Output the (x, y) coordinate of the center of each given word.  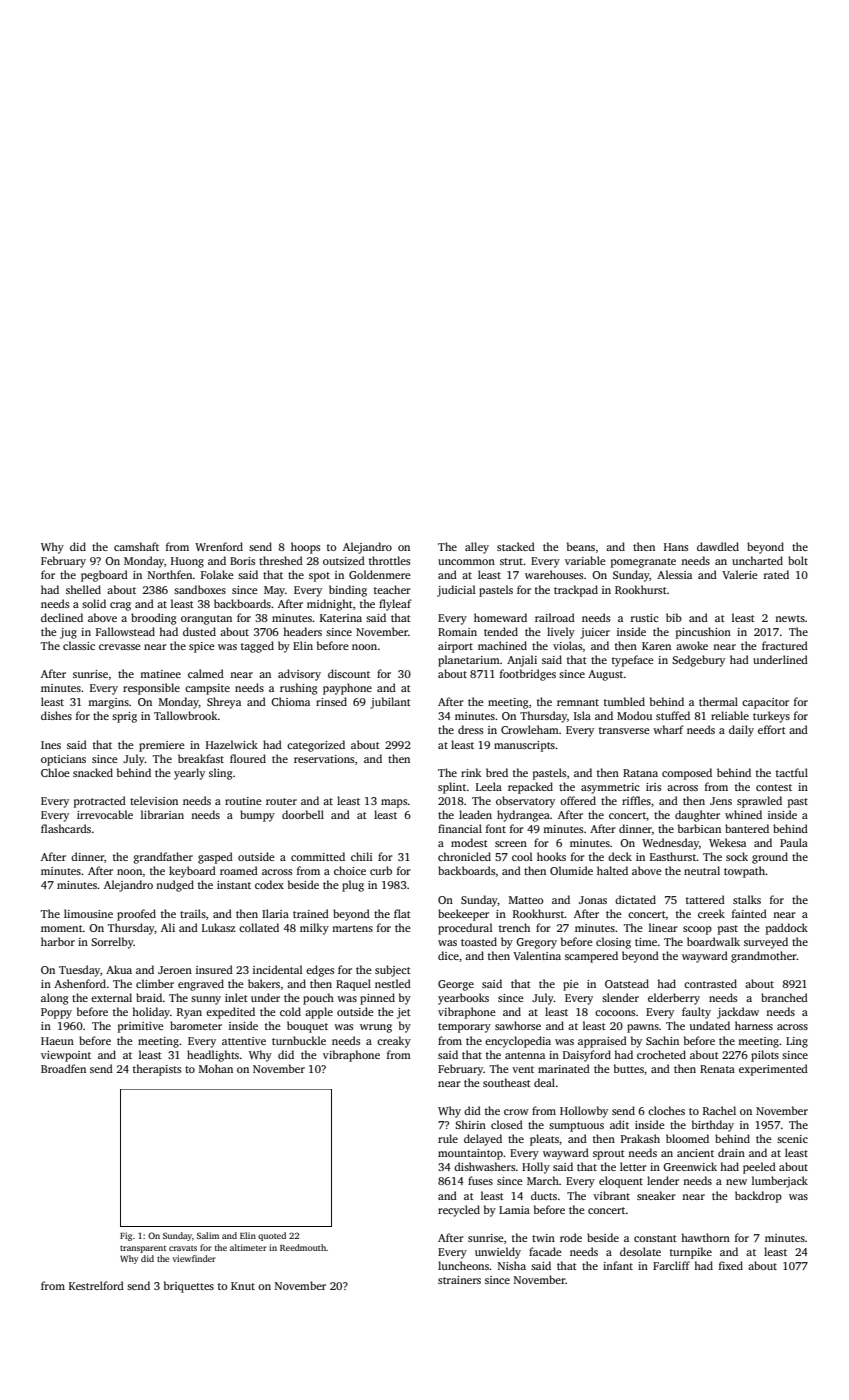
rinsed (331, 701)
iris (653, 787)
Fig (126, 1236)
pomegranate (643, 563)
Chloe (55, 772)
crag (120, 606)
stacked (516, 546)
